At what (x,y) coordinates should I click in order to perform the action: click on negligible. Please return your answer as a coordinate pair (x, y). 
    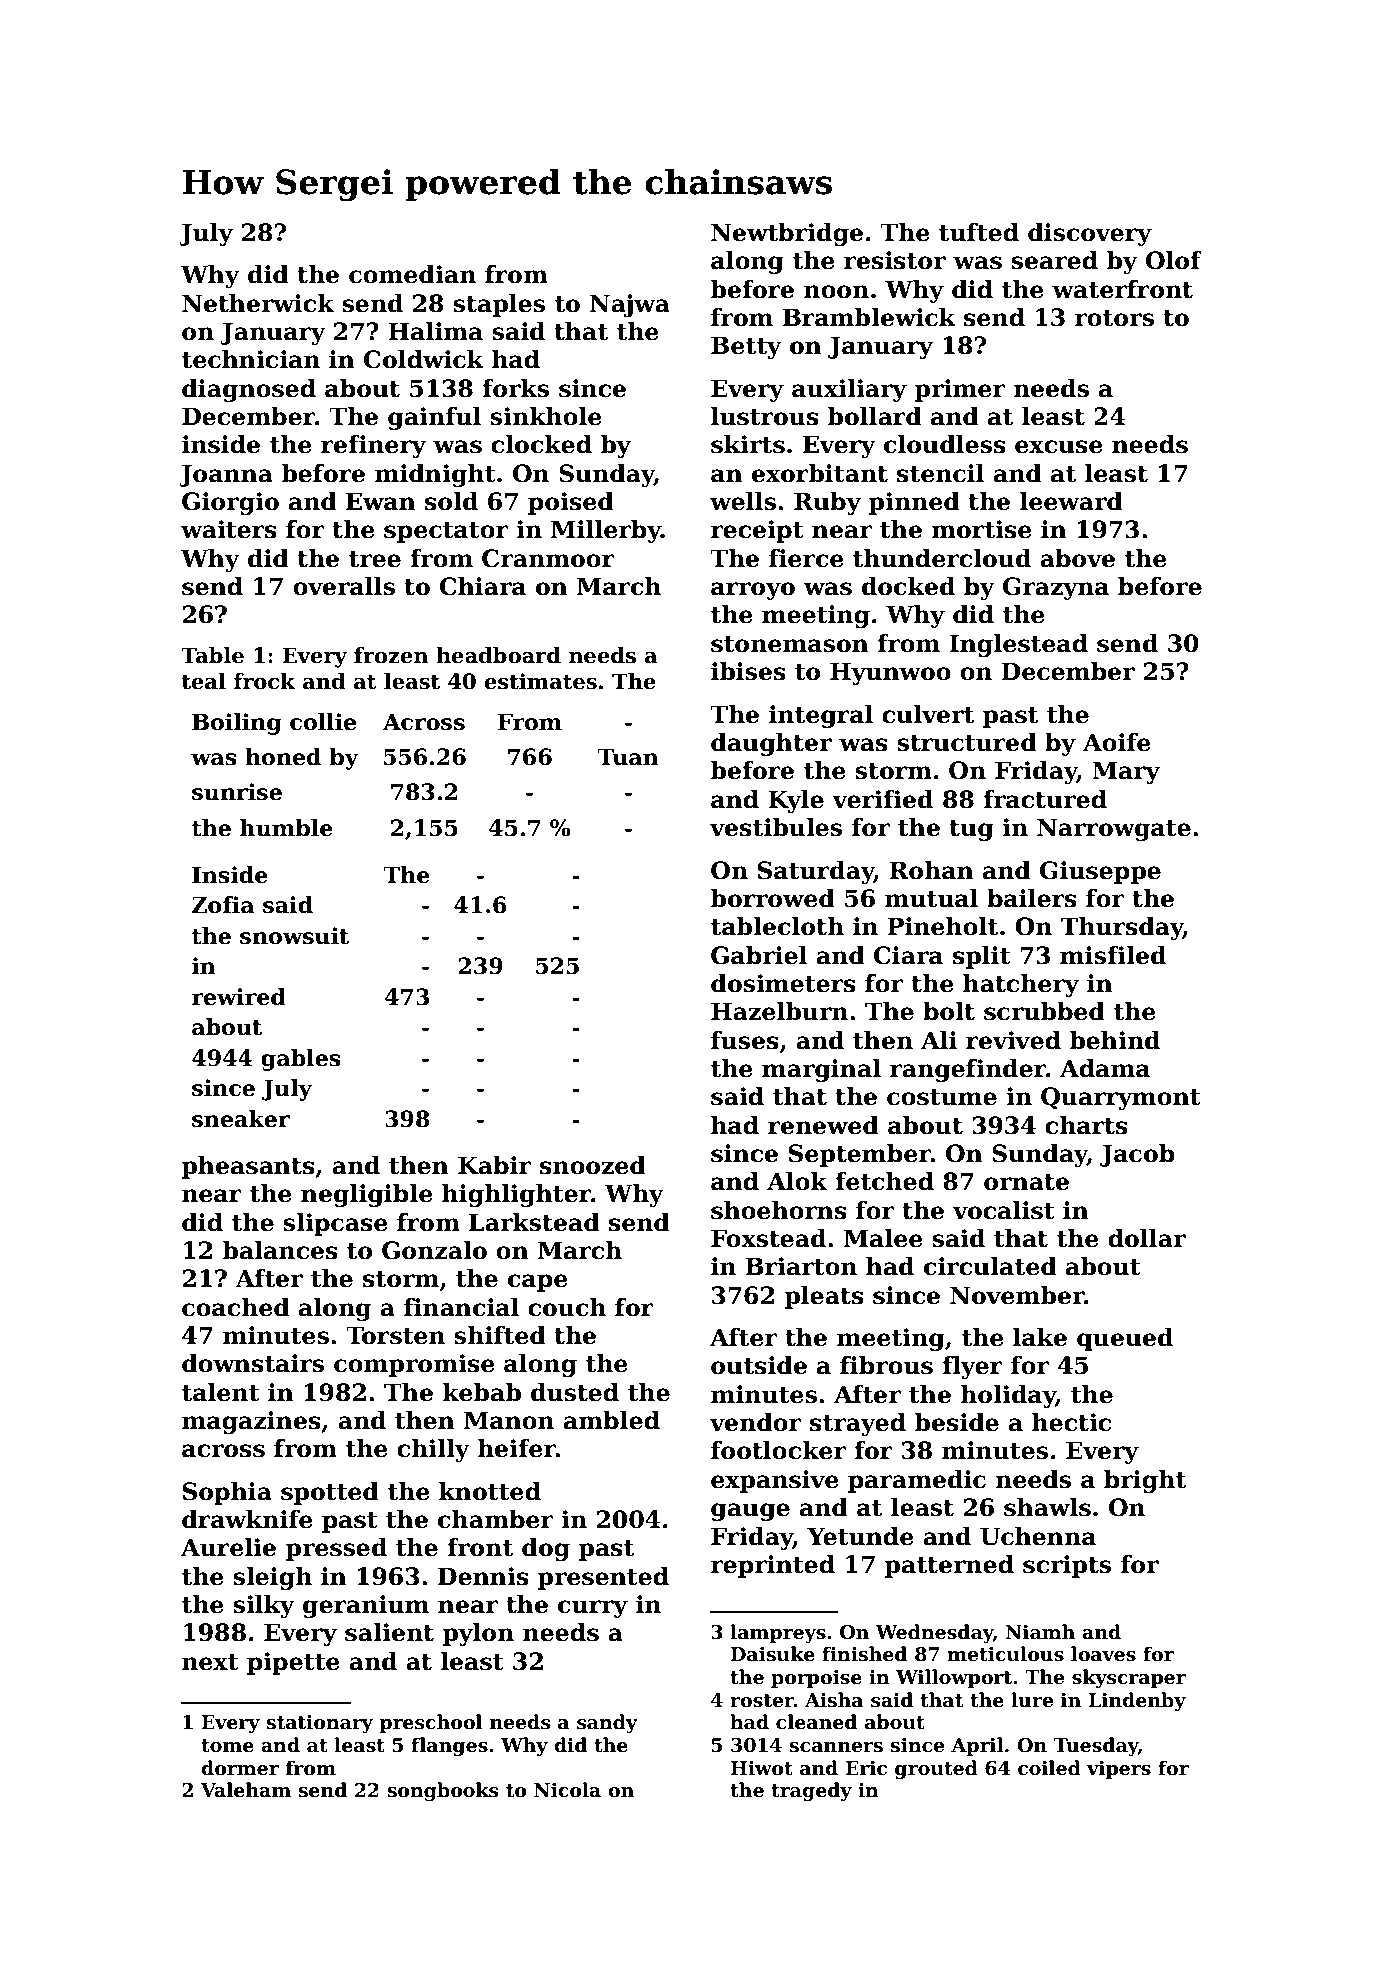
    Looking at the image, I should click on (367, 1195).
